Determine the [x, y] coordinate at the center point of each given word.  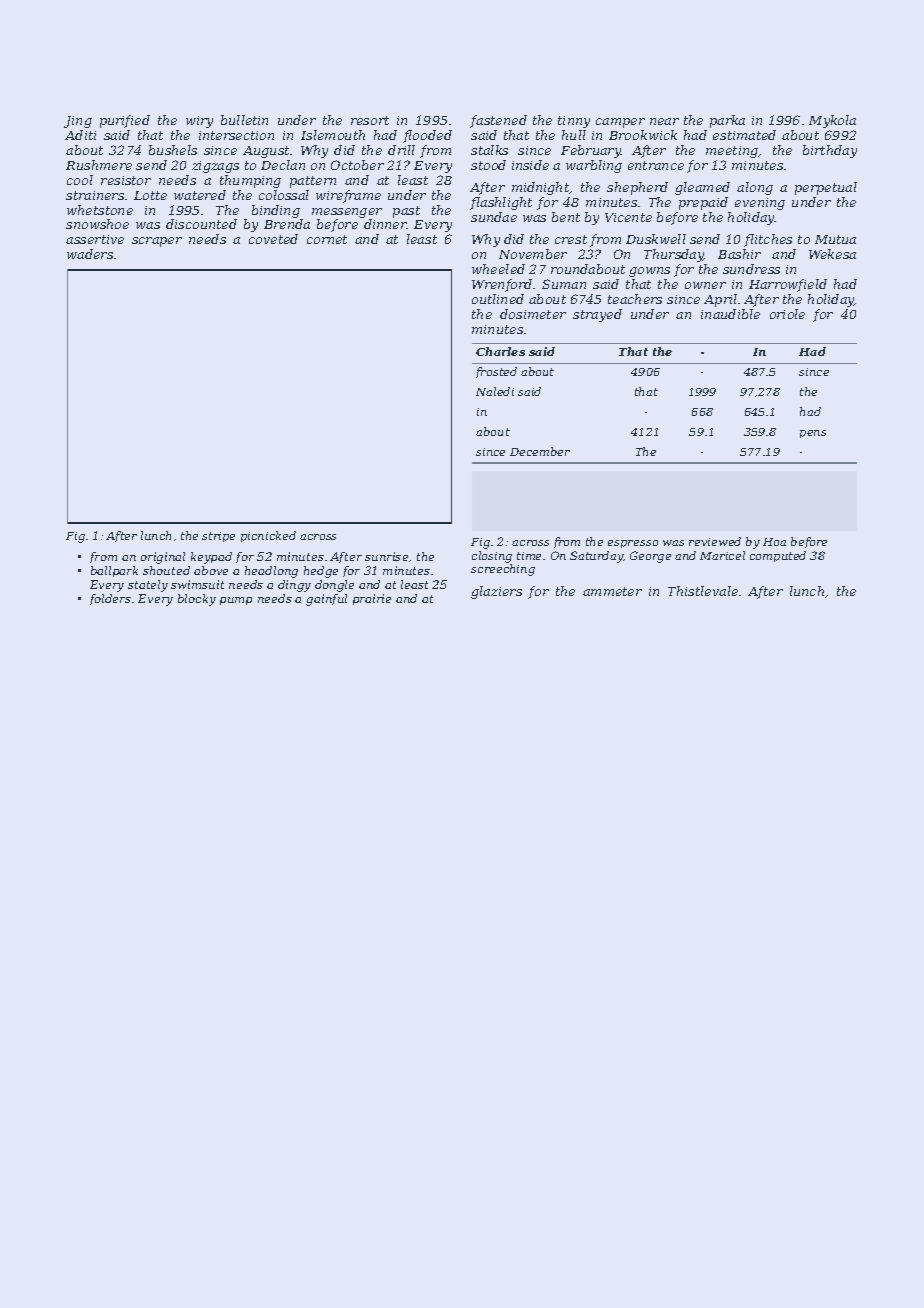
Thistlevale [703, 591]
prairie [372, 599]
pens [813, 434]
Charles [500, 351]
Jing [78, 122]
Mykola [832, 121]
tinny [574, 122]
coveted [273, 239]
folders [110, 599]
